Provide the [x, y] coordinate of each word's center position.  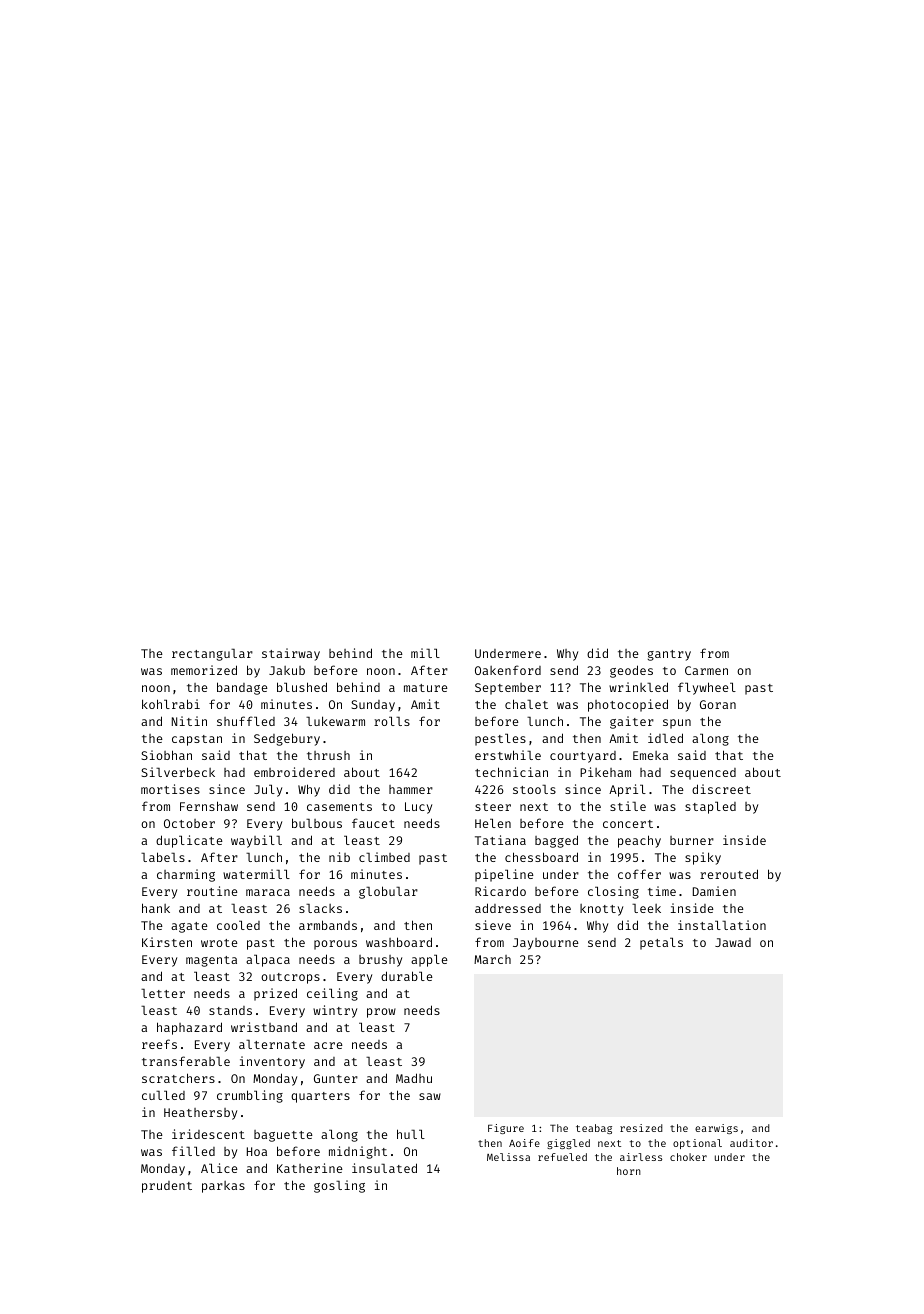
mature [426, 688]
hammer [411, 789]
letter [163, 993]
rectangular [212, 654]
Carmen [706, 670]
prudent [167, 1187]
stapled [710, 807]
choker [688, 1157]
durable [407, 976]
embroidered [294, 772]
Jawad [733, 942]
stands [230, 1010]
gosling [339, 1186]
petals [661, 943]
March [492, 959]
